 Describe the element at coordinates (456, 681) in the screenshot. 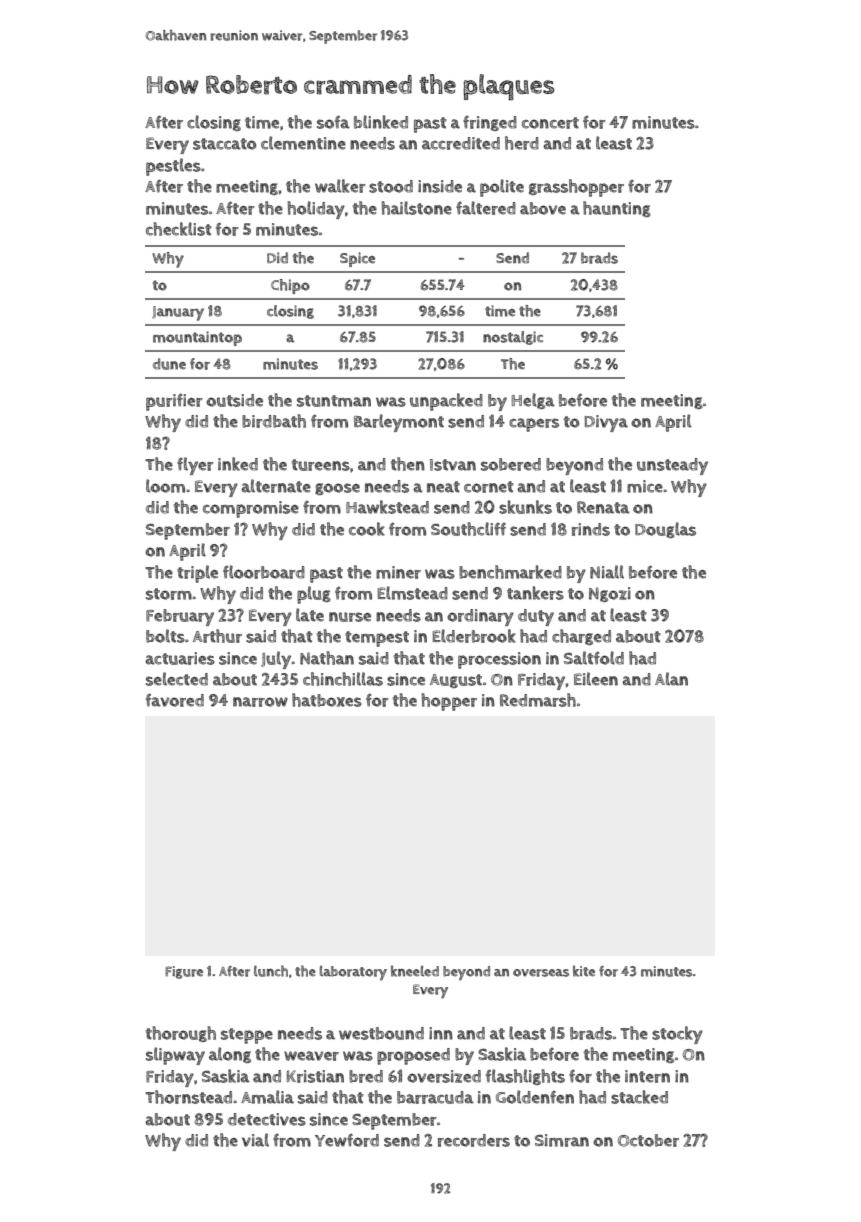

I see `August` at that location.
